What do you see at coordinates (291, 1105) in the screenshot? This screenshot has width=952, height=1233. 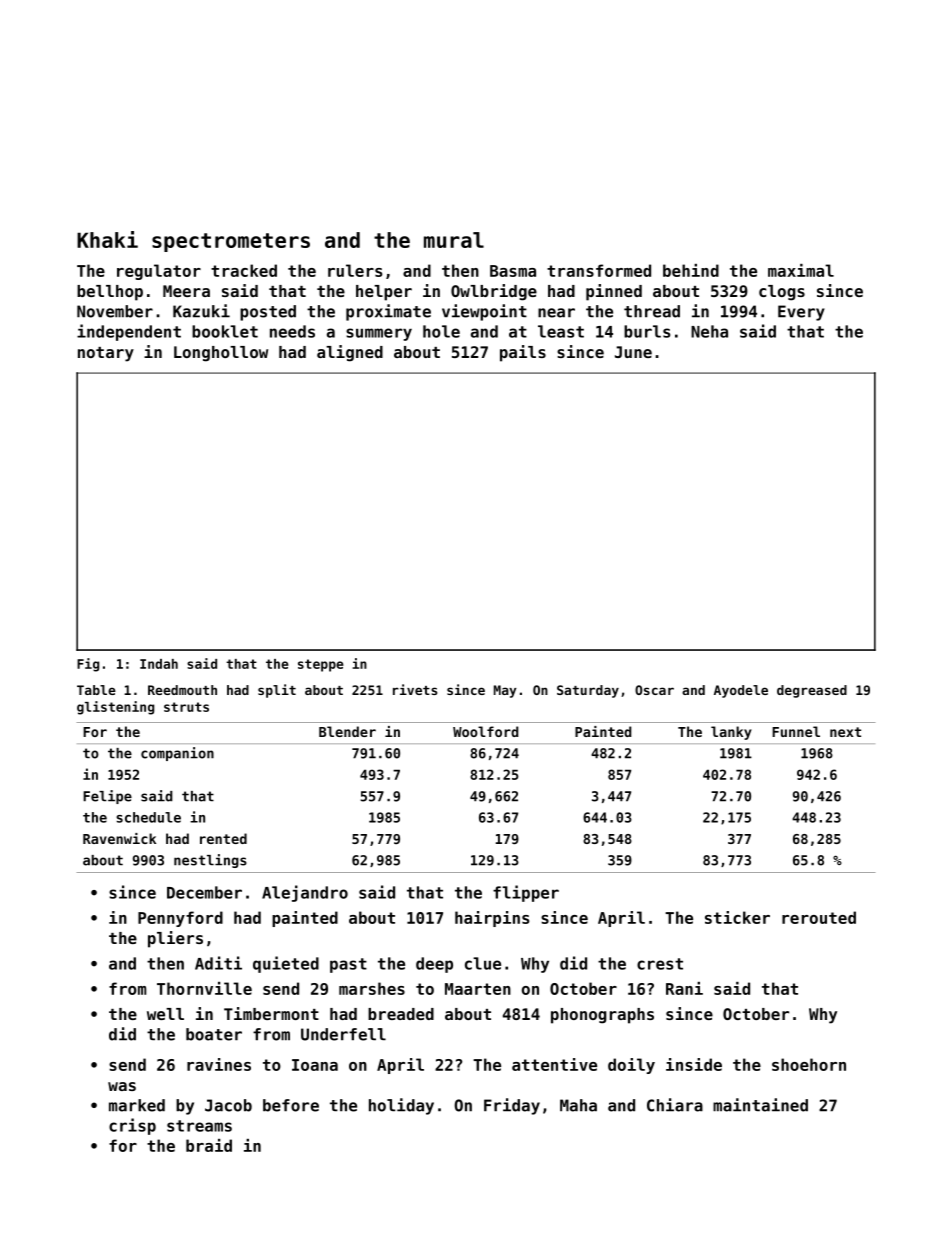 I see `before` at bounding box center [291, 1105].
